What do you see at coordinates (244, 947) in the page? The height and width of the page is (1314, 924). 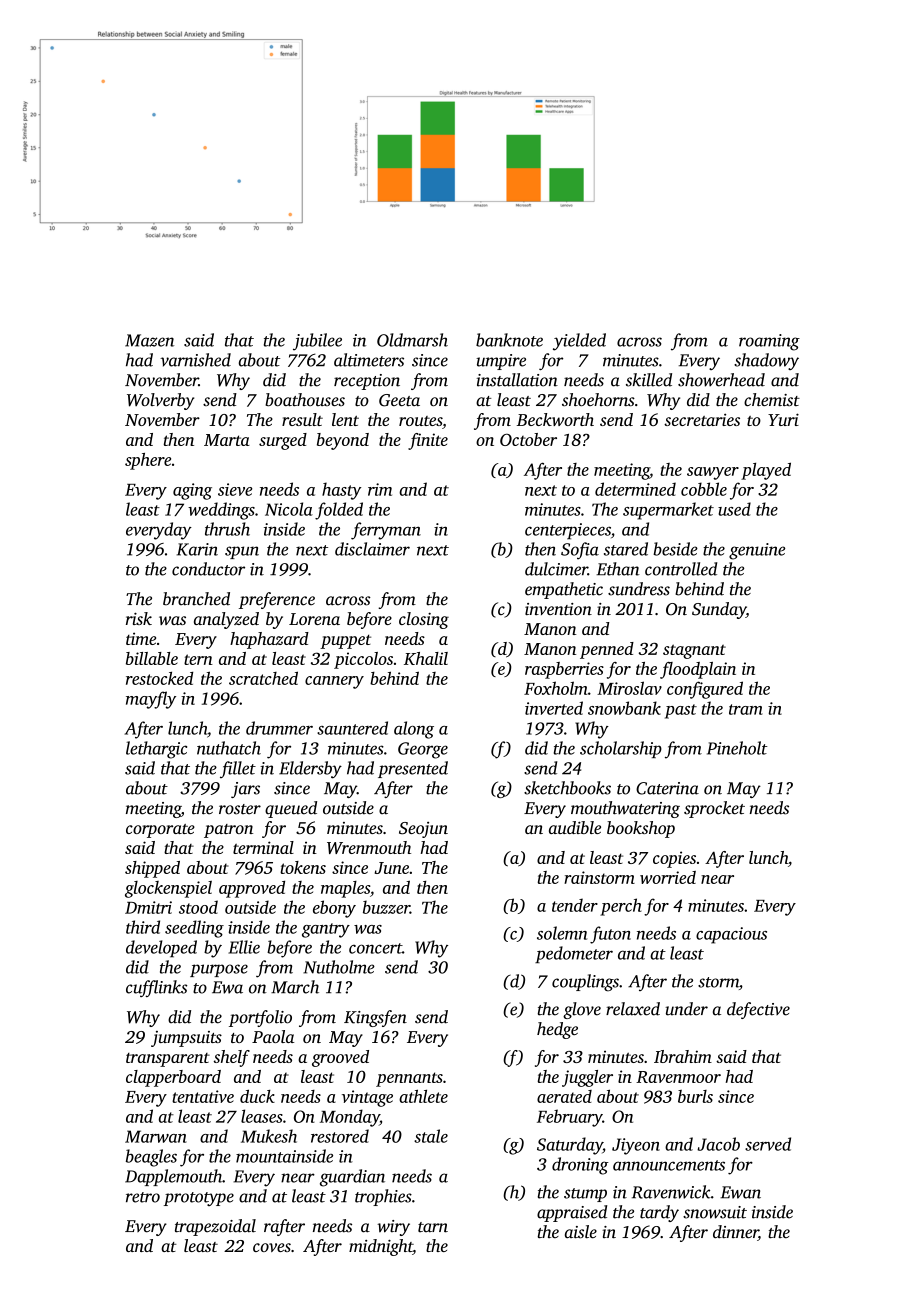 I see `Ellie` at bounding box center [244, 947].
